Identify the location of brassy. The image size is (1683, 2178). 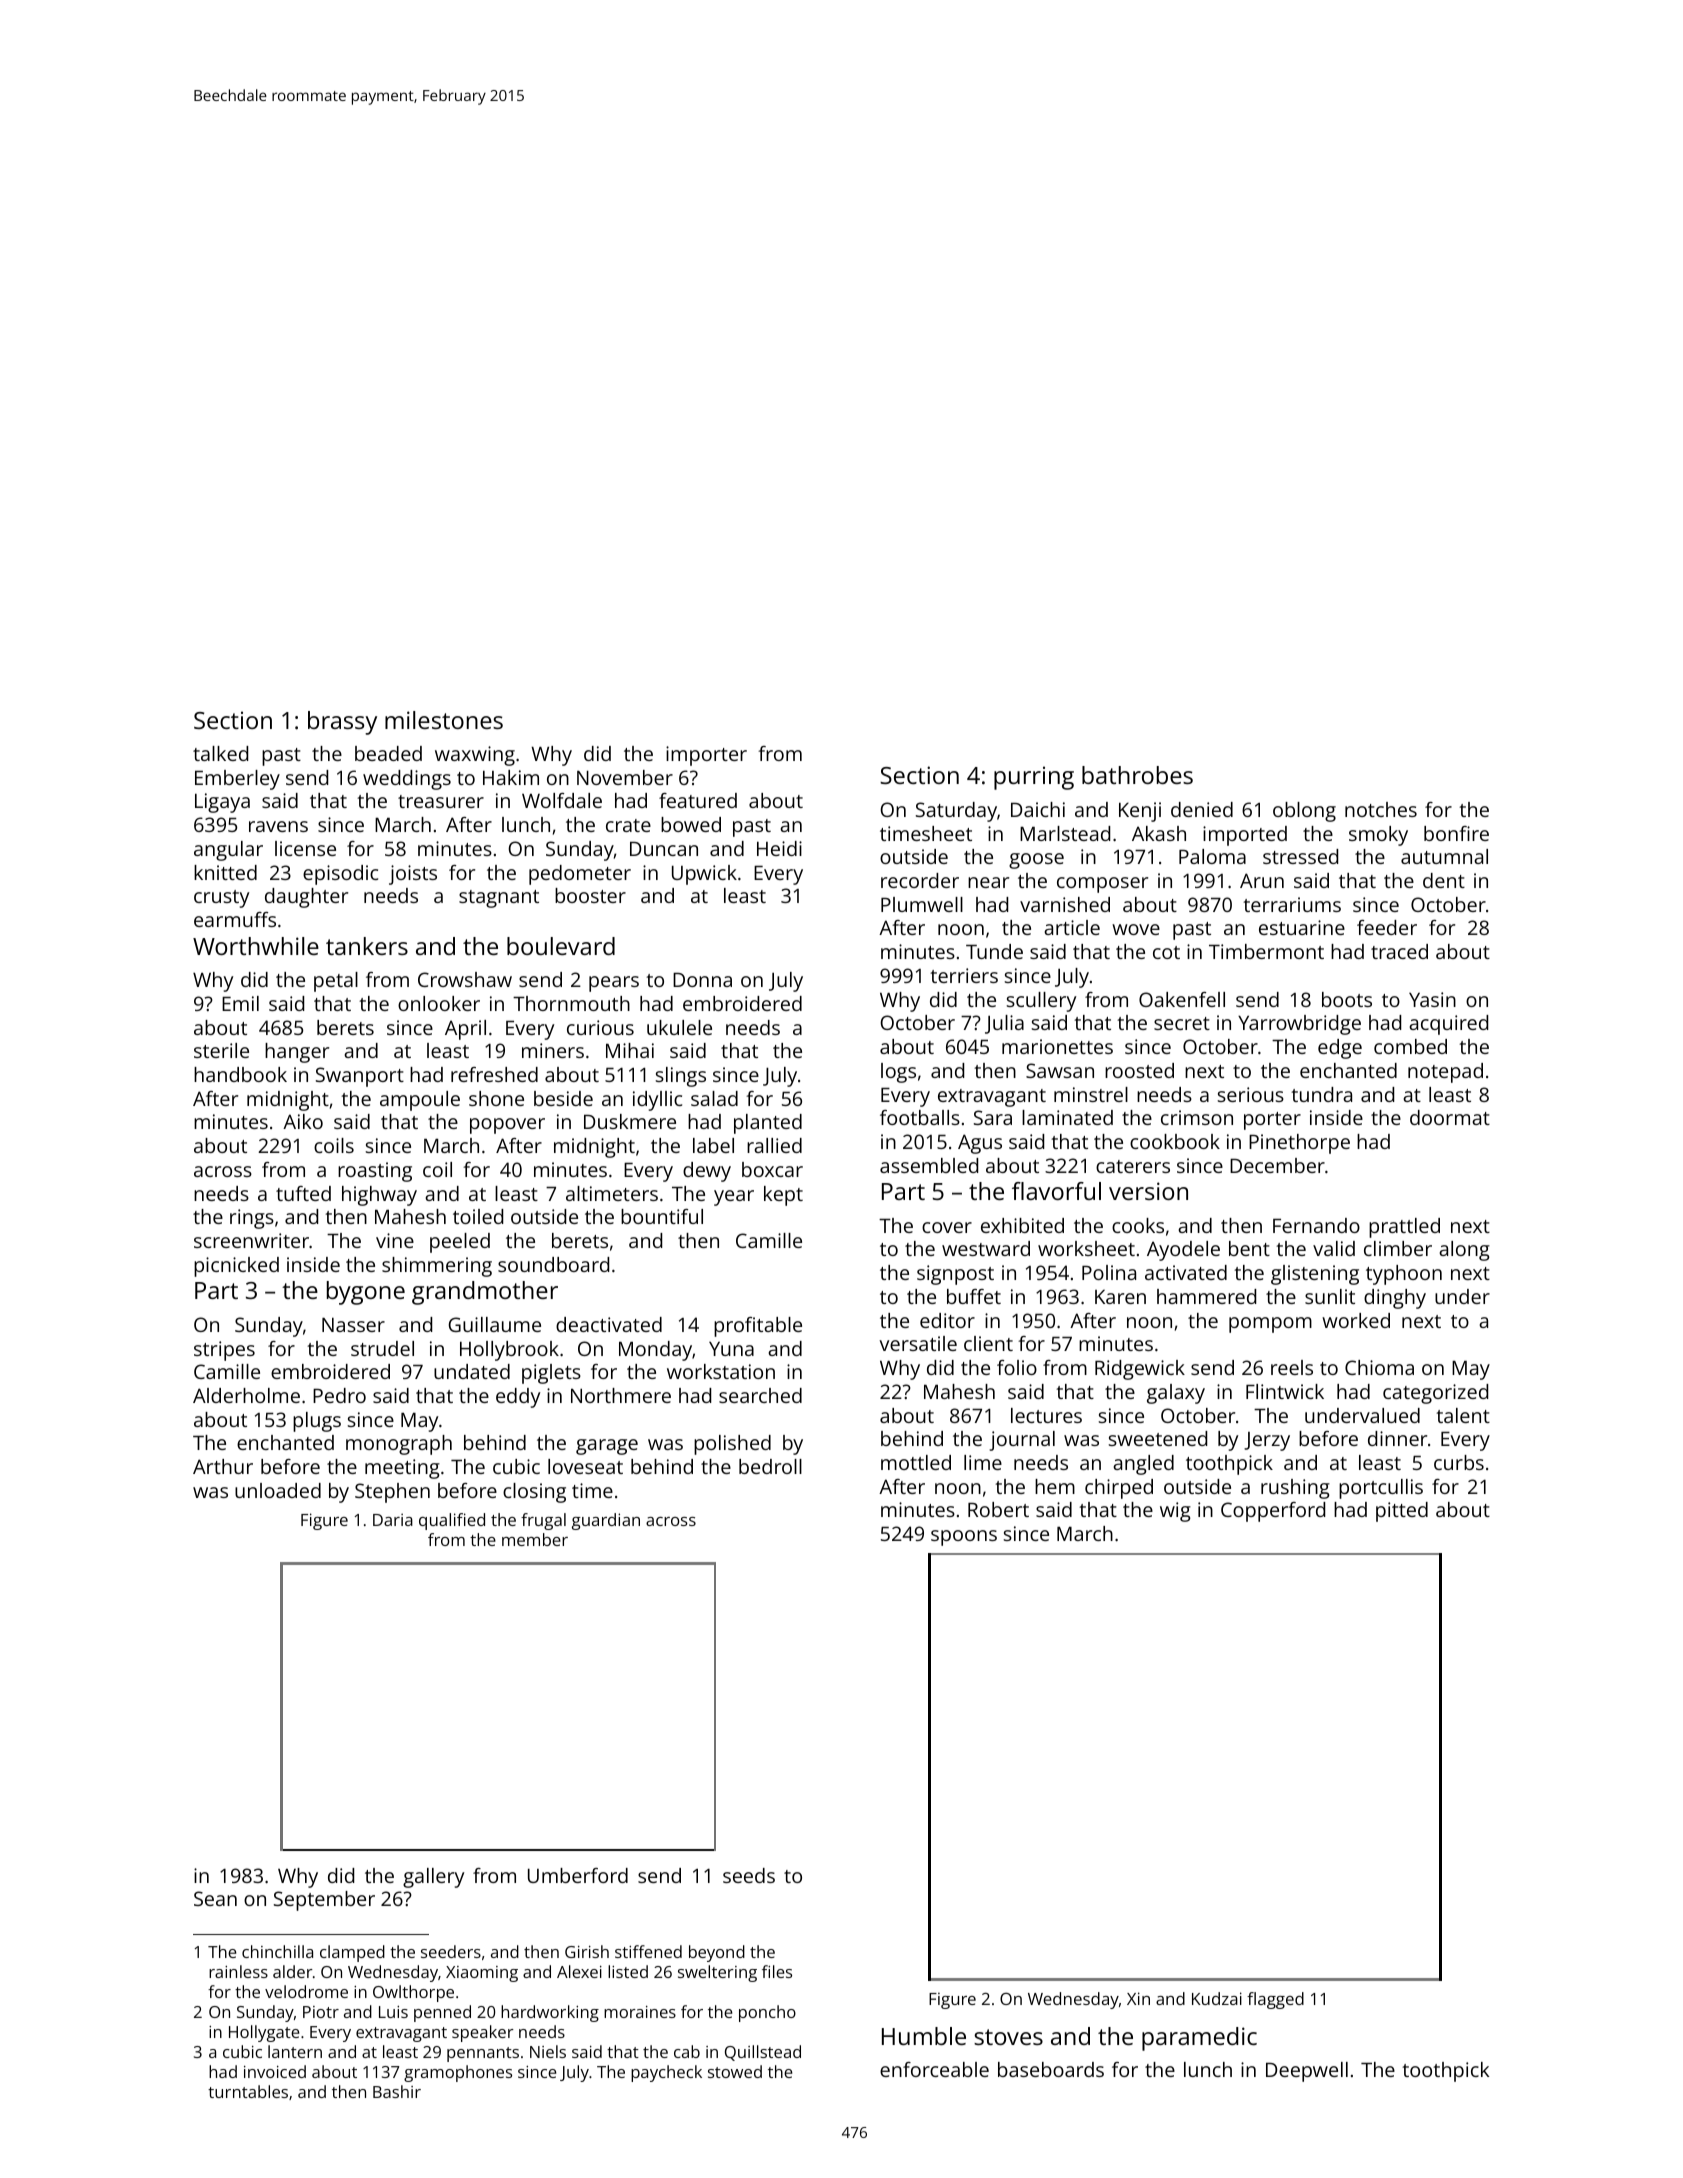
(342, 723).
